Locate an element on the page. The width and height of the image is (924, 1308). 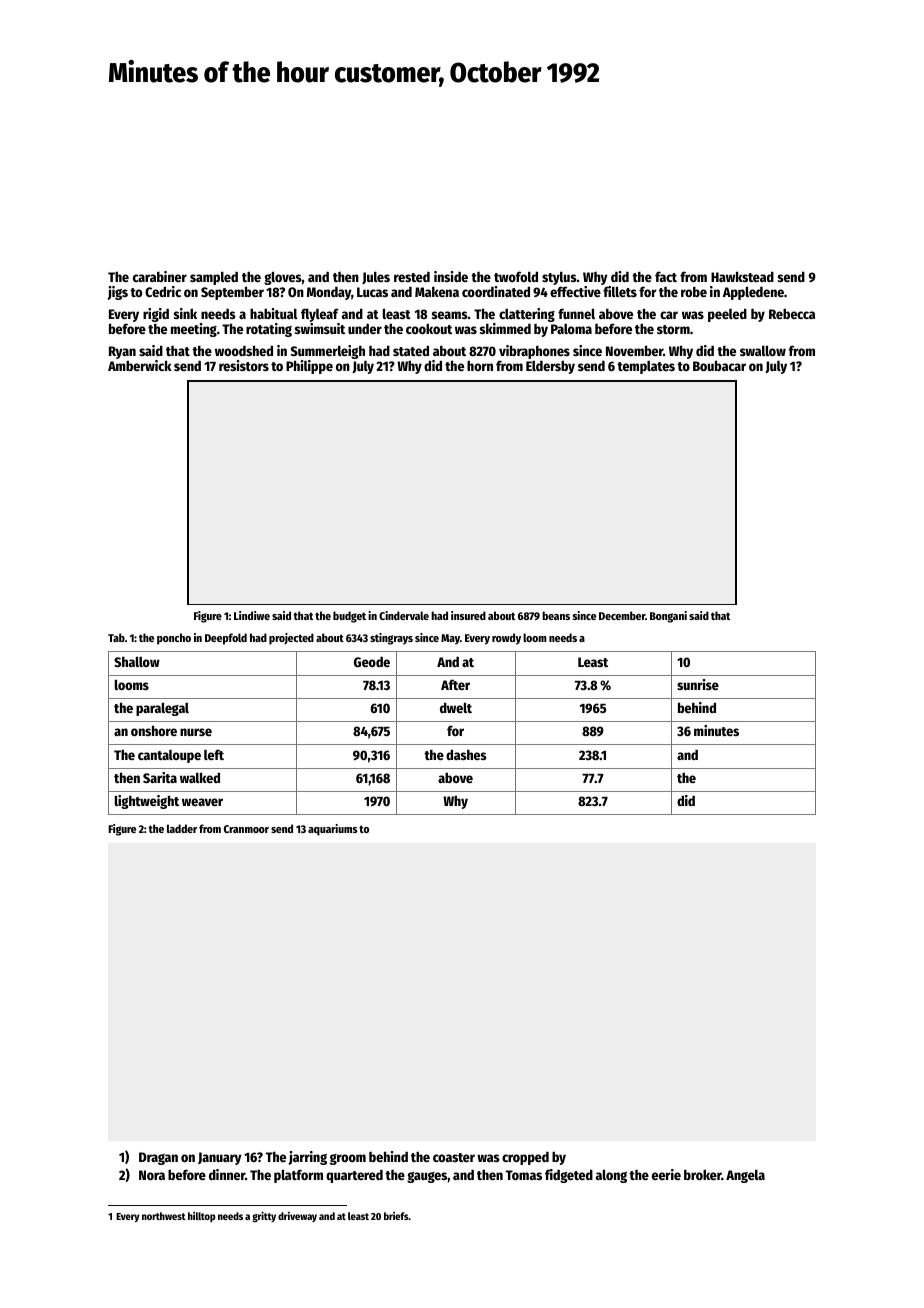
aquariums is located at coordinates (332, 830).
